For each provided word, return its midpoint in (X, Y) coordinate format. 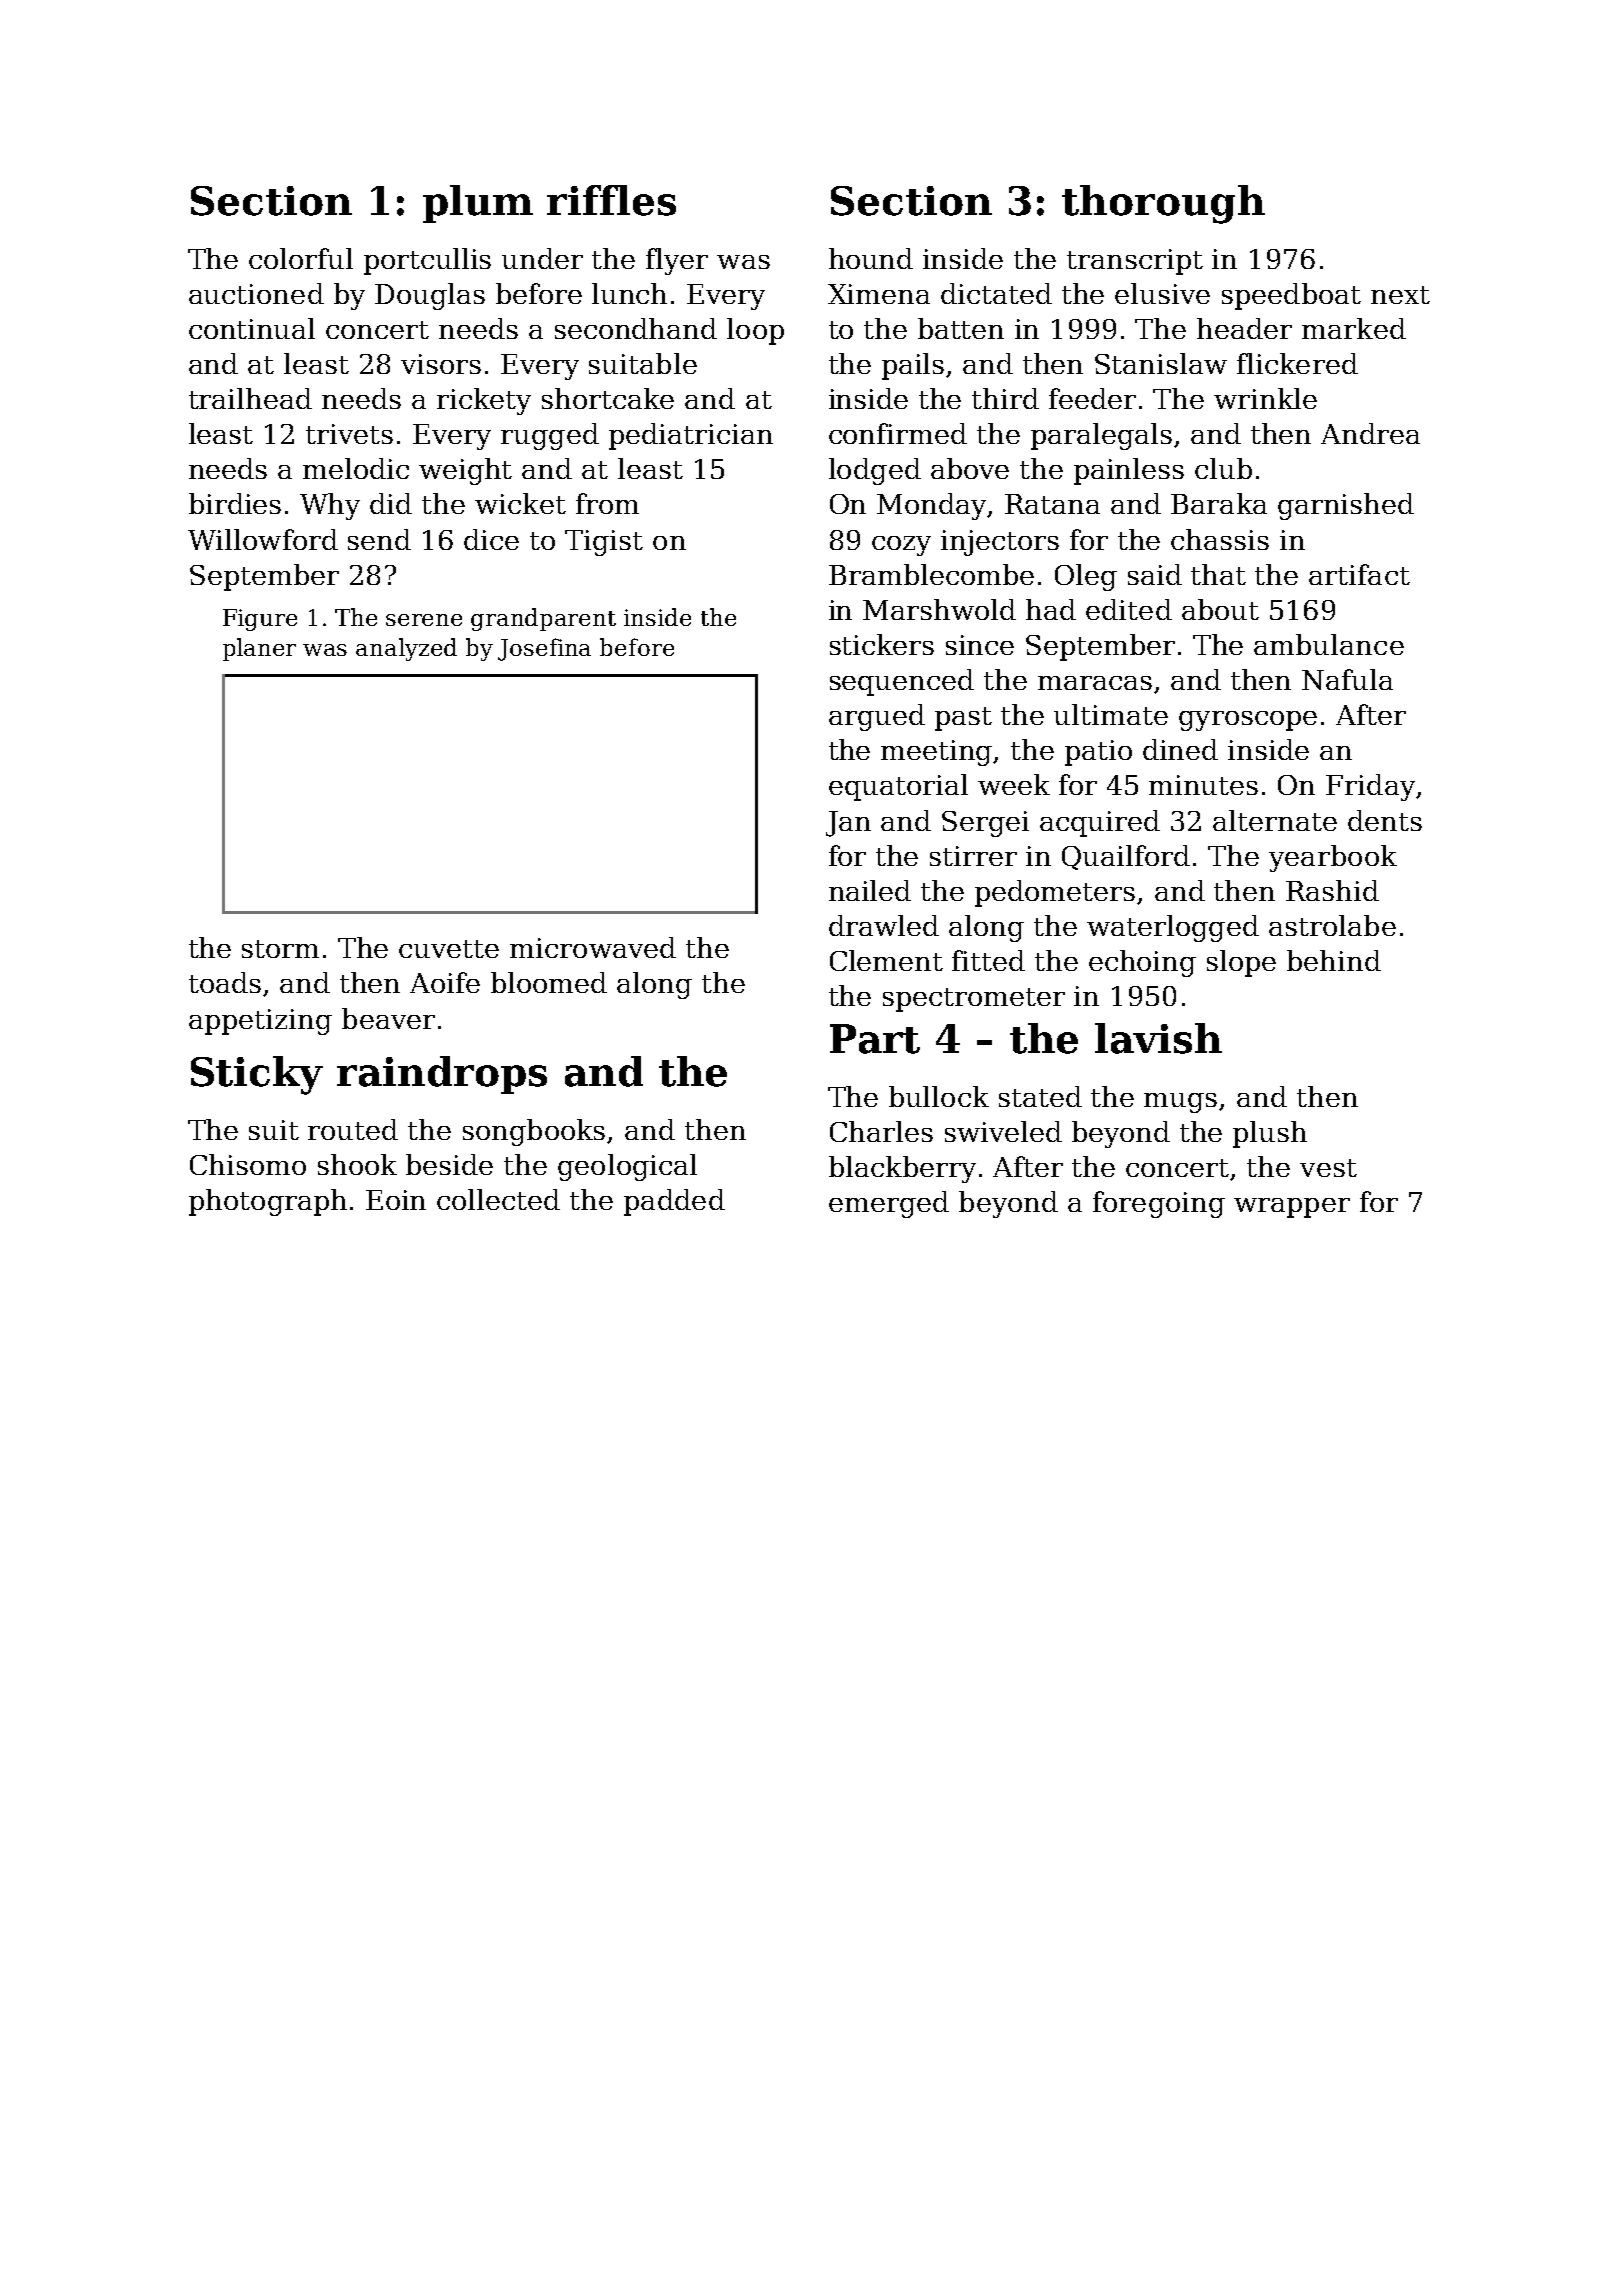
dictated (996, 293)
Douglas (430, 296)
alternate (1275, 820)
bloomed (549, 982)
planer (259, 649)
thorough (1163, 204)
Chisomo (248, 1164)
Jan (848, 824)
